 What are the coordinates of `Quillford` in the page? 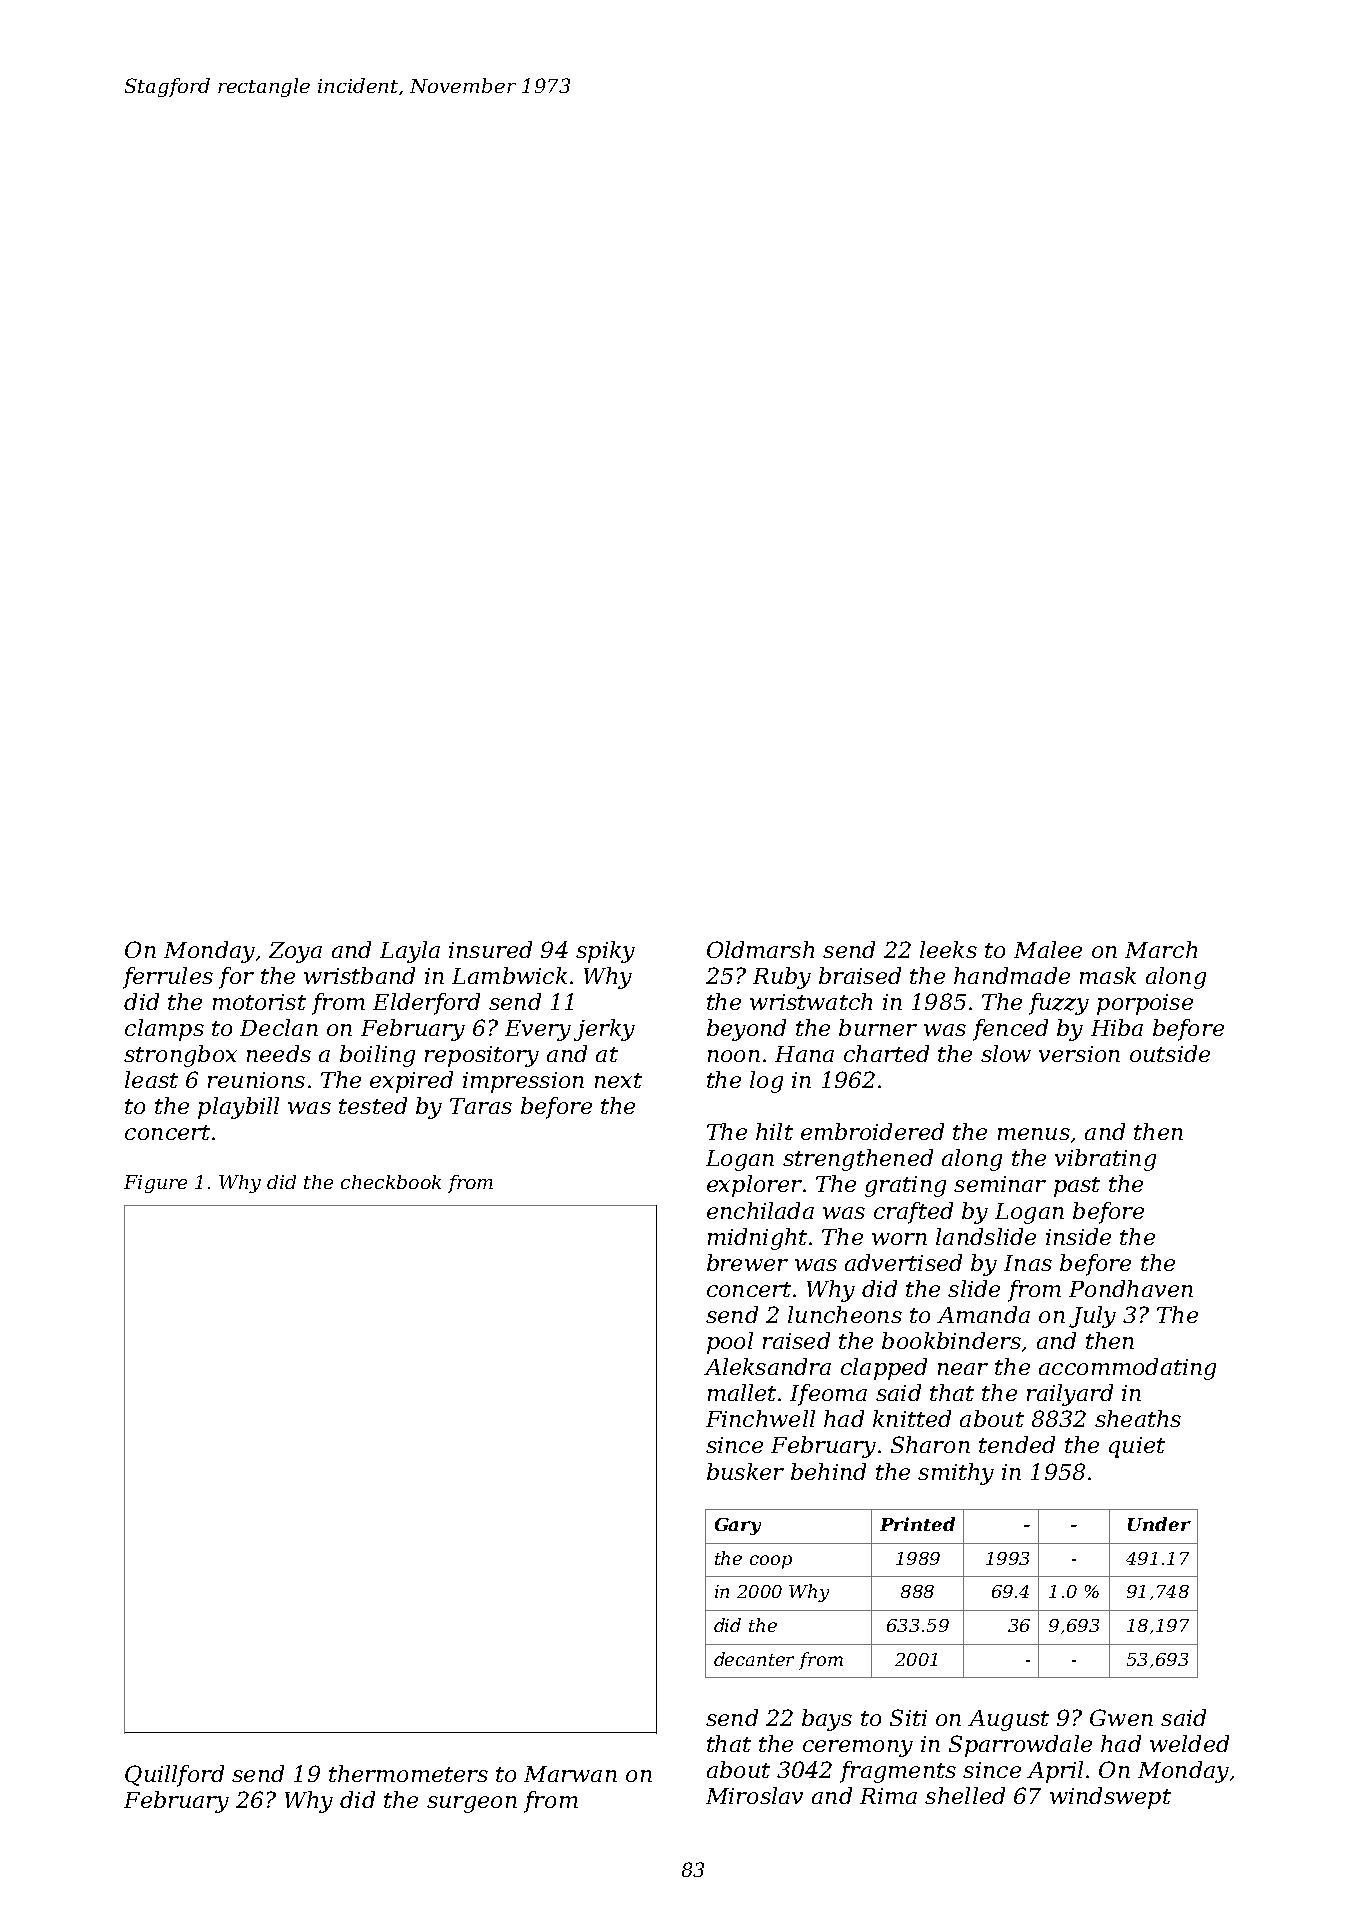 It's located at (174, 1776).
